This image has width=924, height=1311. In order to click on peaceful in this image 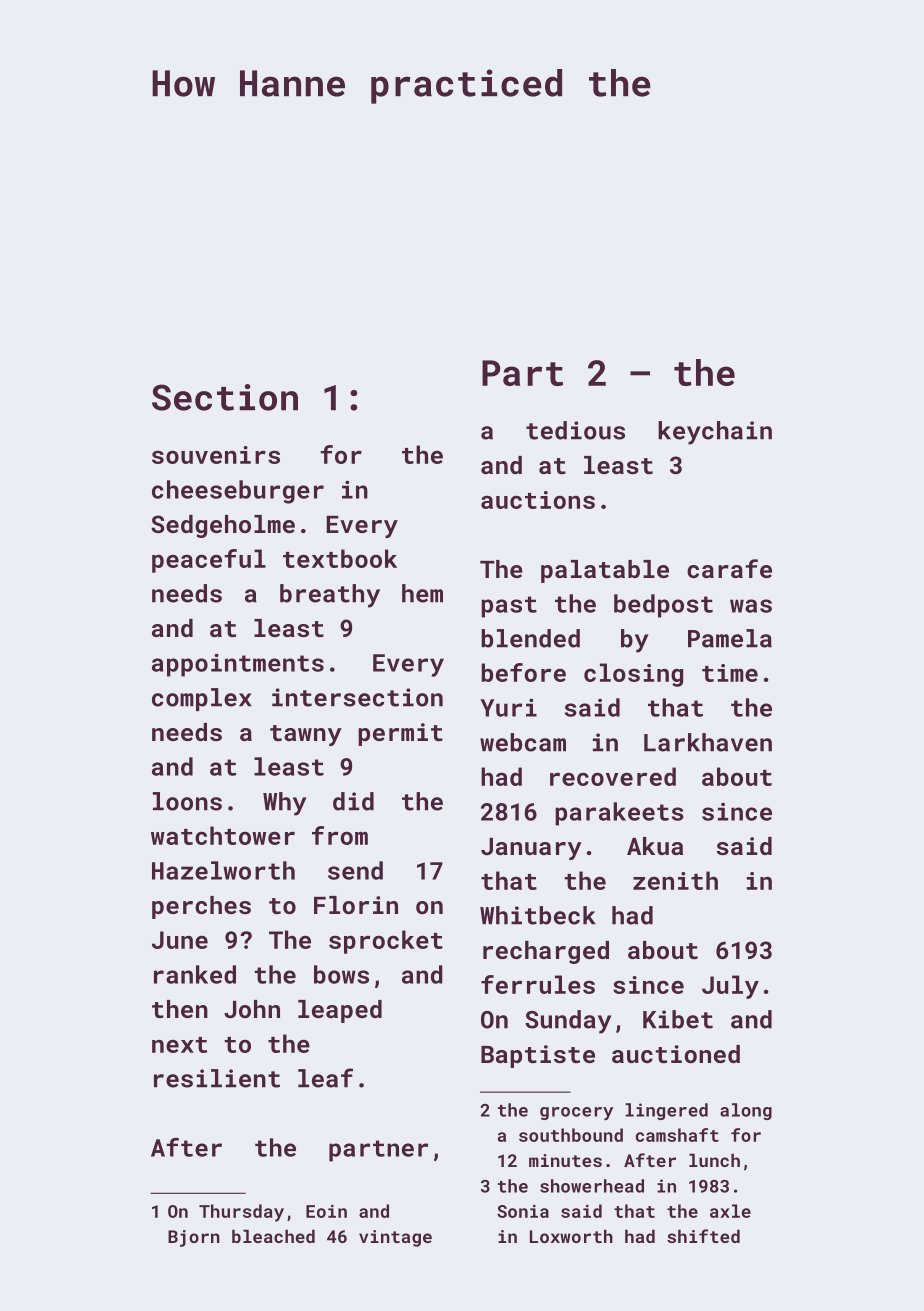, I will do `click(209, 561)`.
